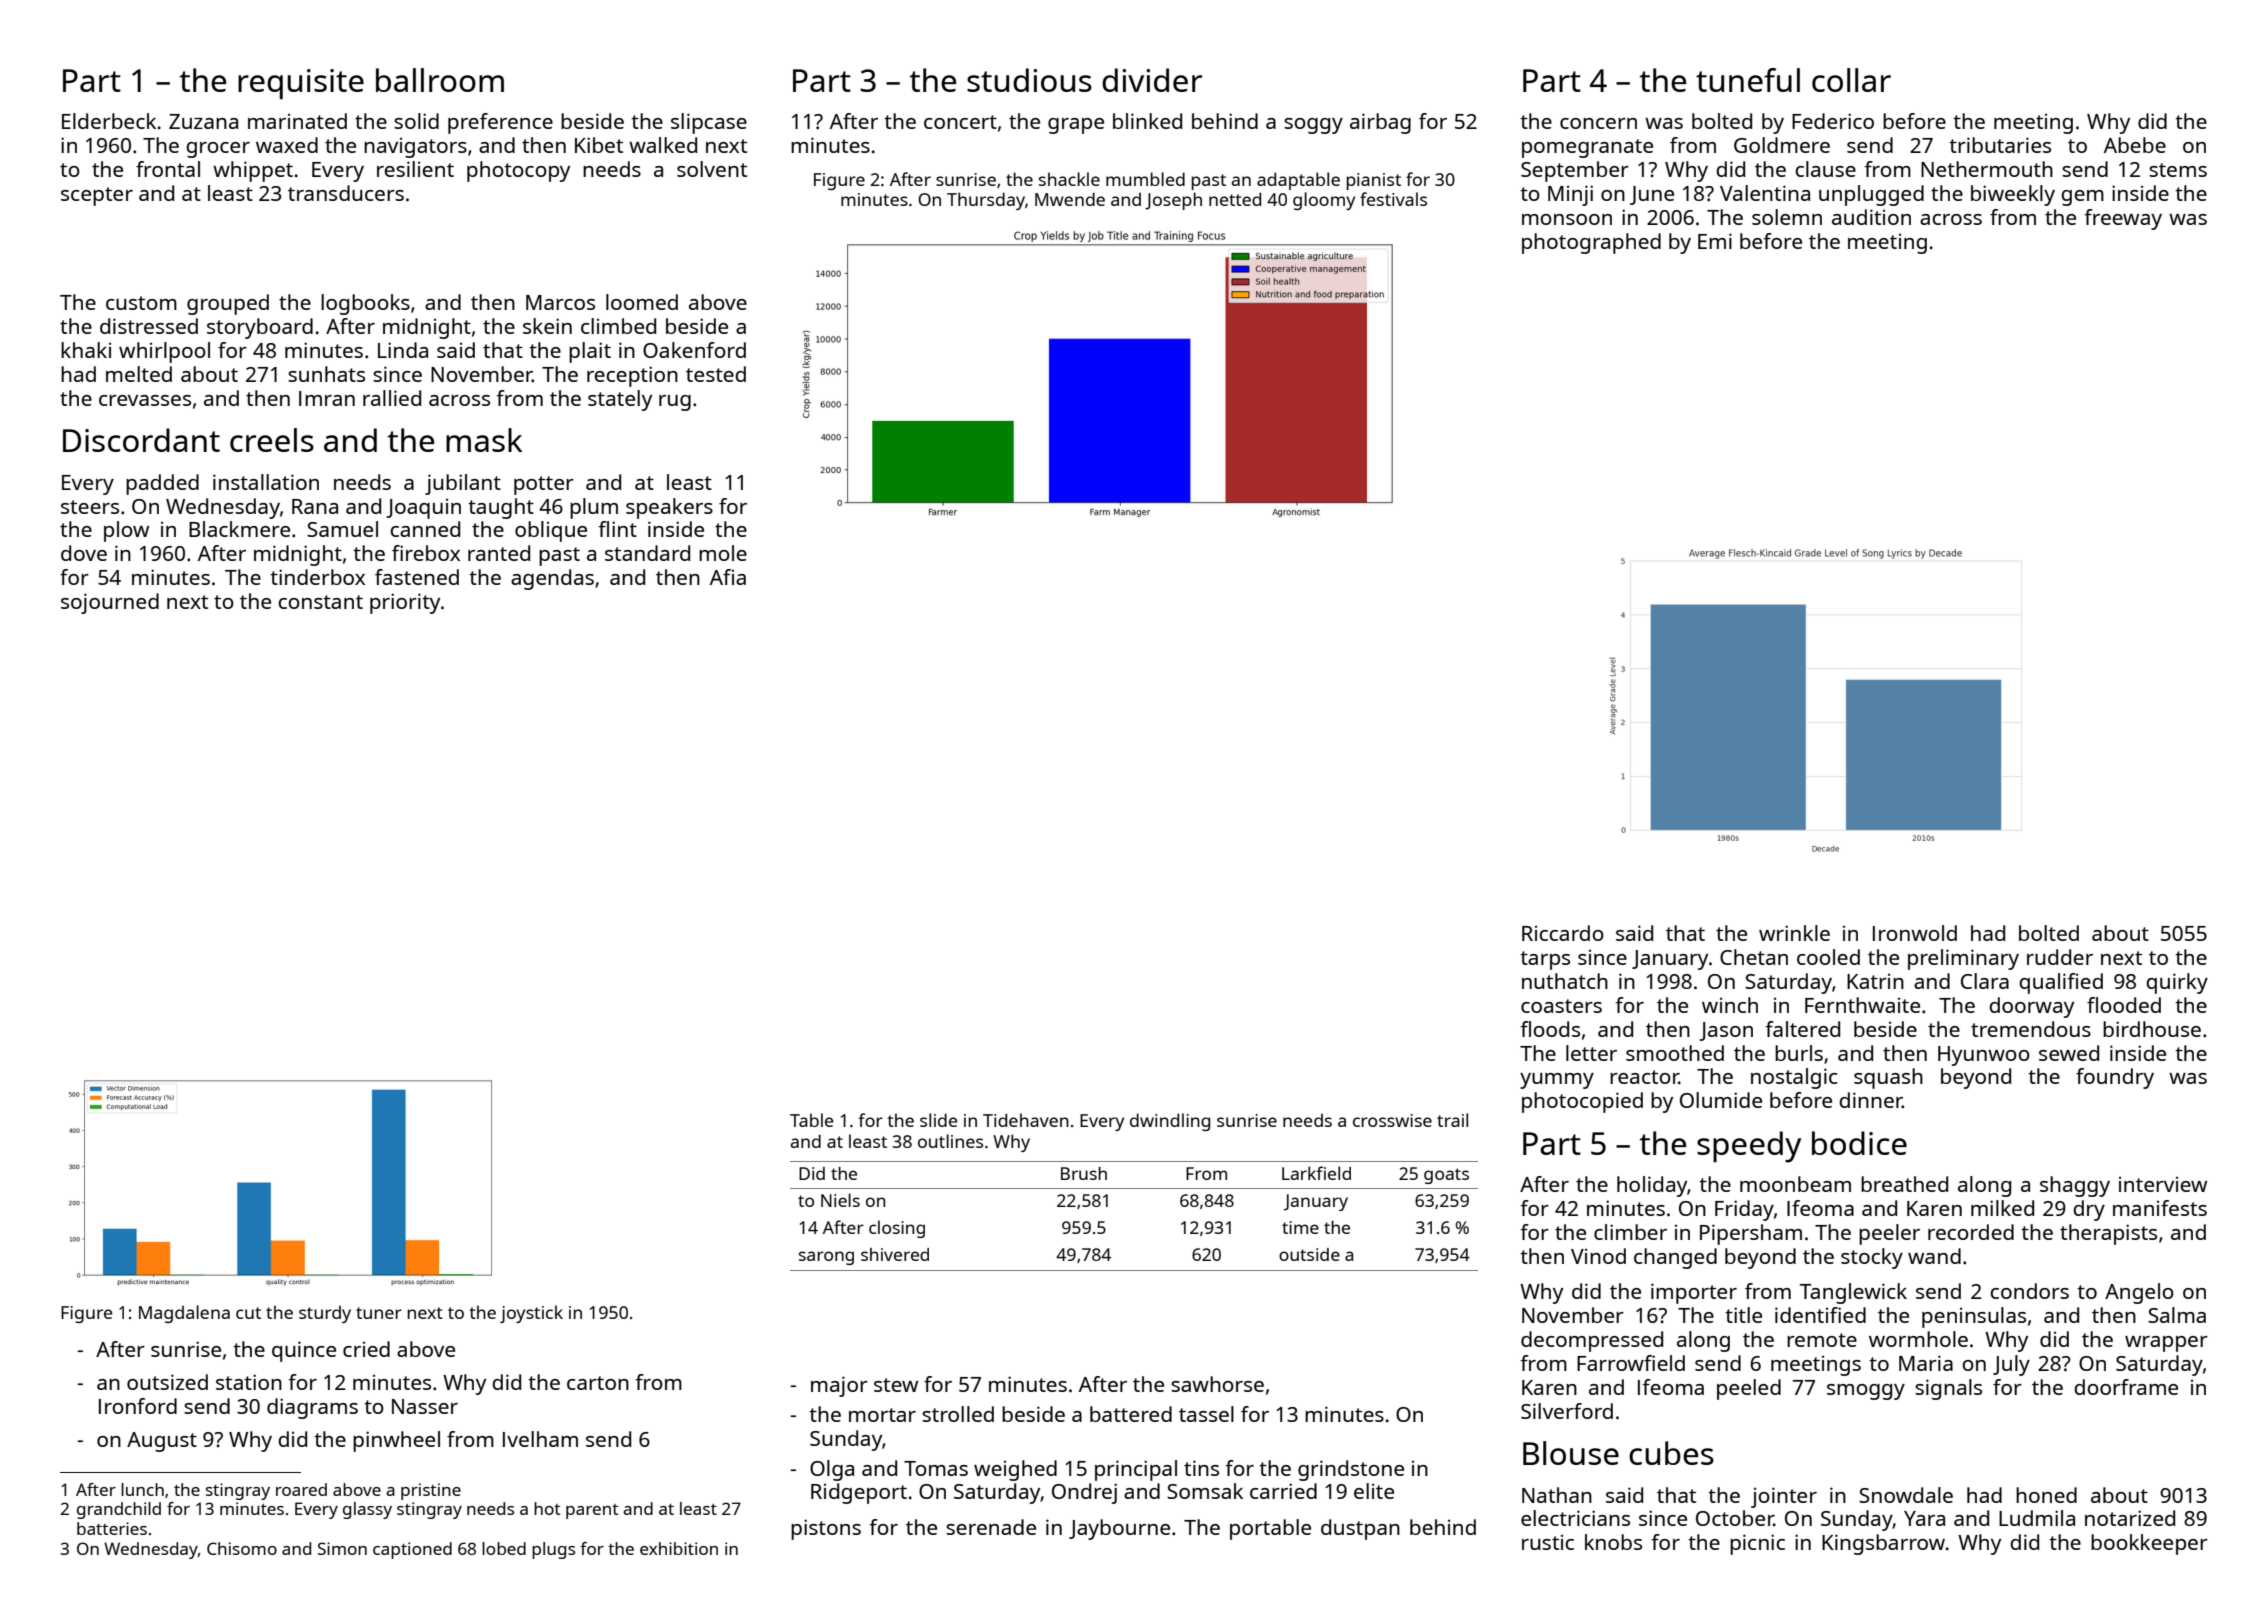 This page has width=2268, height=1604. What do you see at coordinates (405, 603) in the page?
I see `priority` at bounding box center [405, 603].
